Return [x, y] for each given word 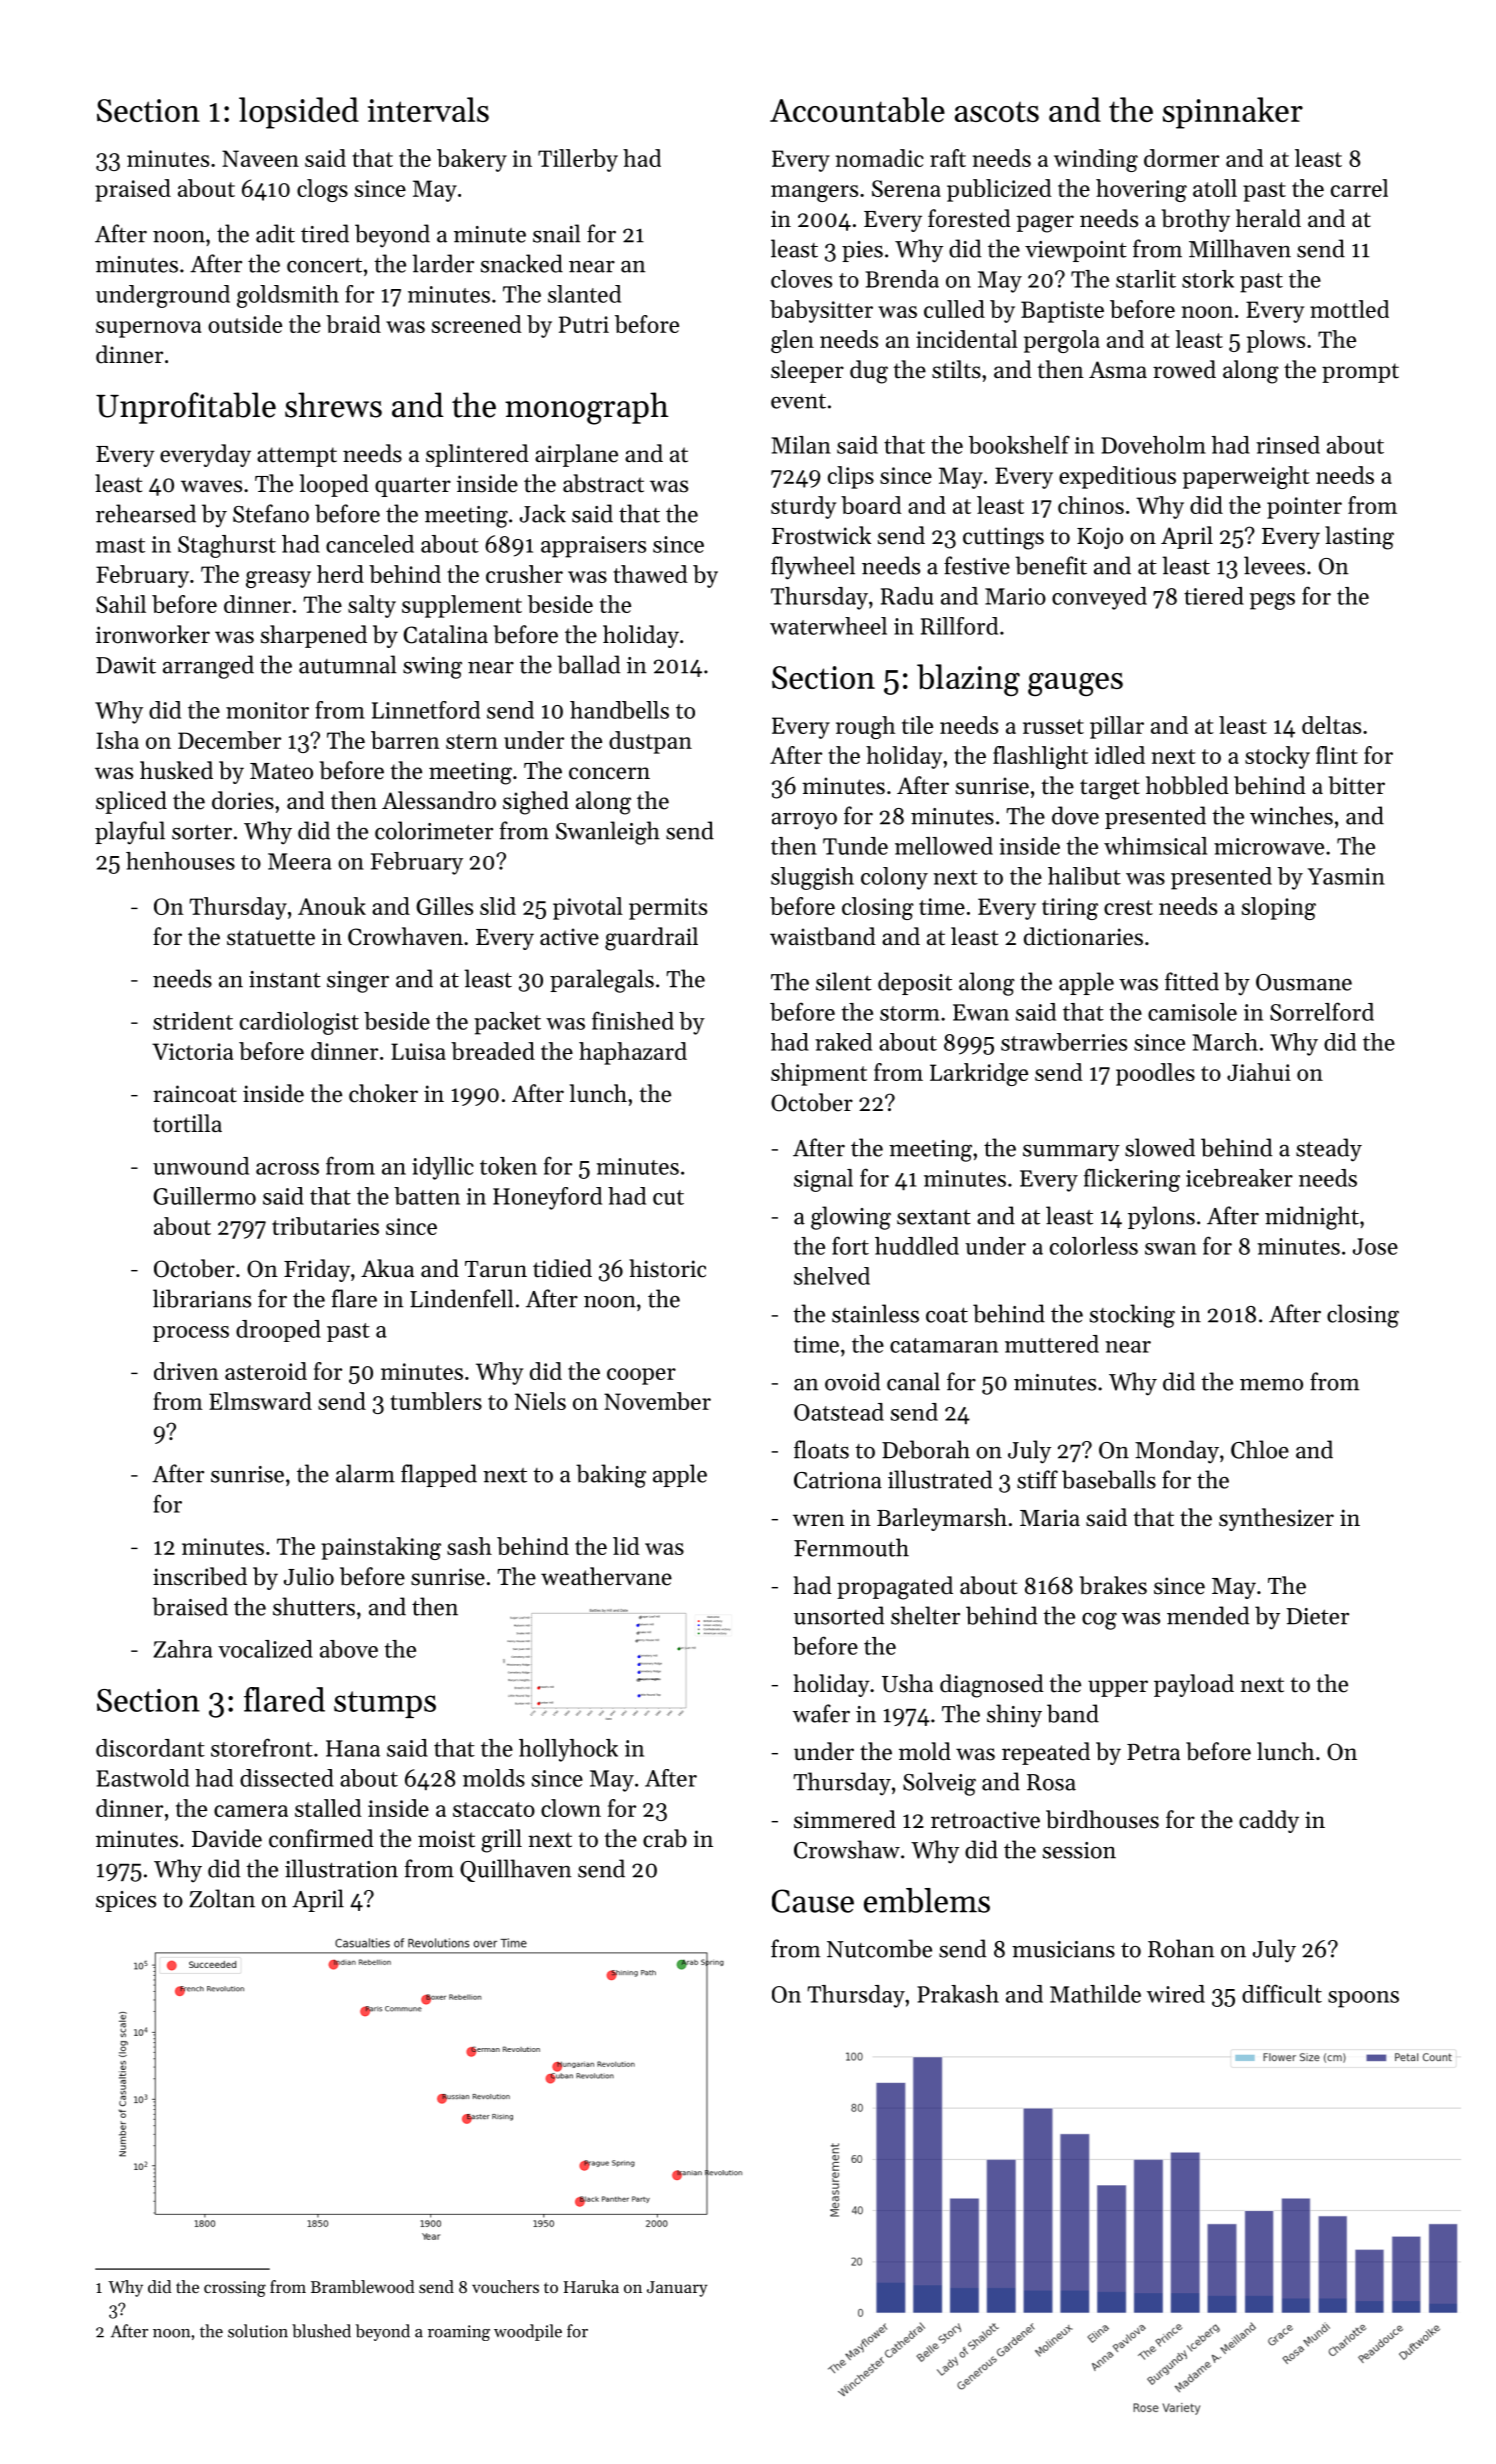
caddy [1269, 1821]
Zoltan [222, 1898]
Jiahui [1259, 1072]
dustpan [650, 742]
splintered [477, 455]
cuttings [1003, 538]
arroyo [804, 821]
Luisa [418, 1051]
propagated [895, 1588]
